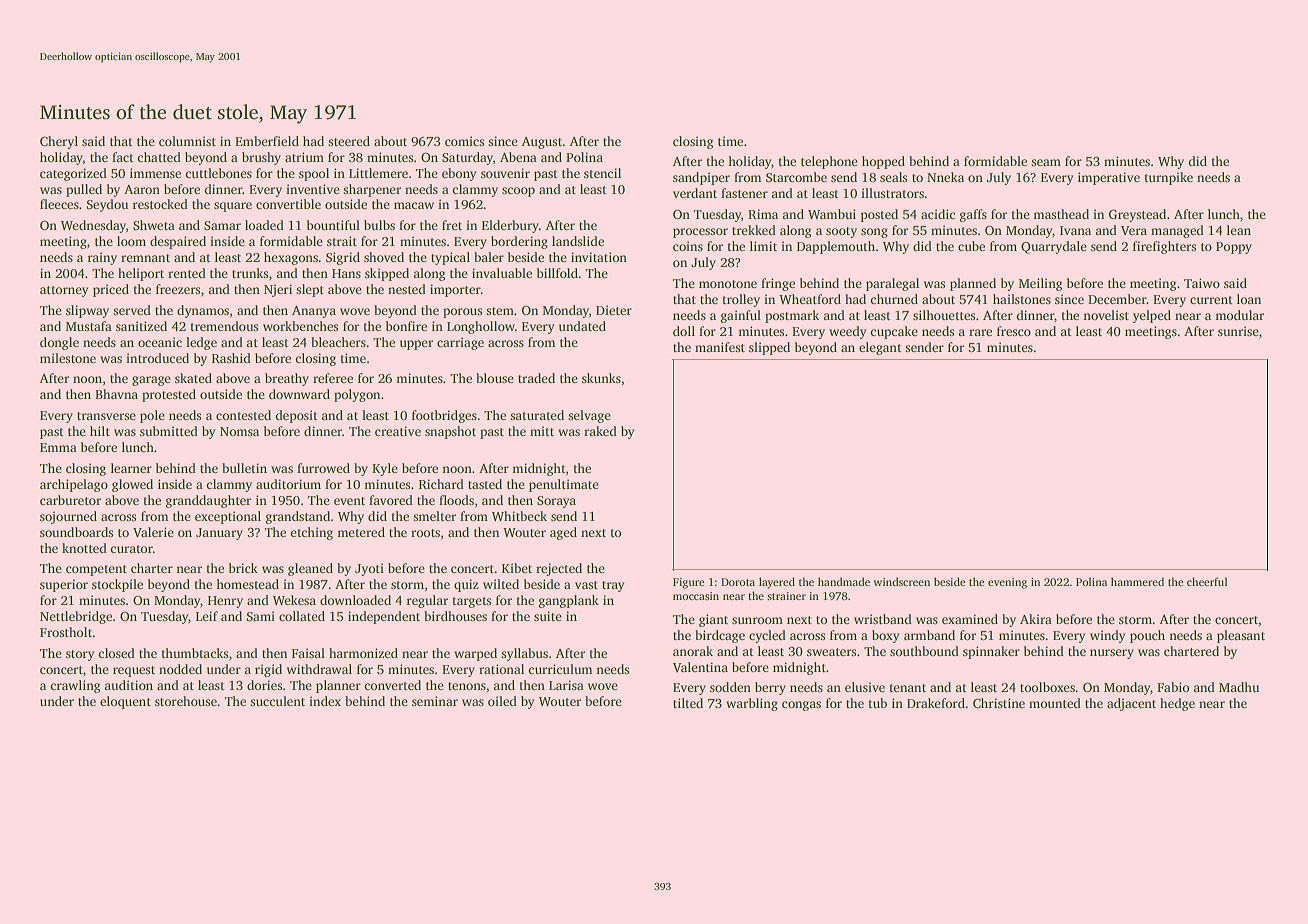 This page has width=1308, height=924. I want to click on rigid, so click(268, 670).
